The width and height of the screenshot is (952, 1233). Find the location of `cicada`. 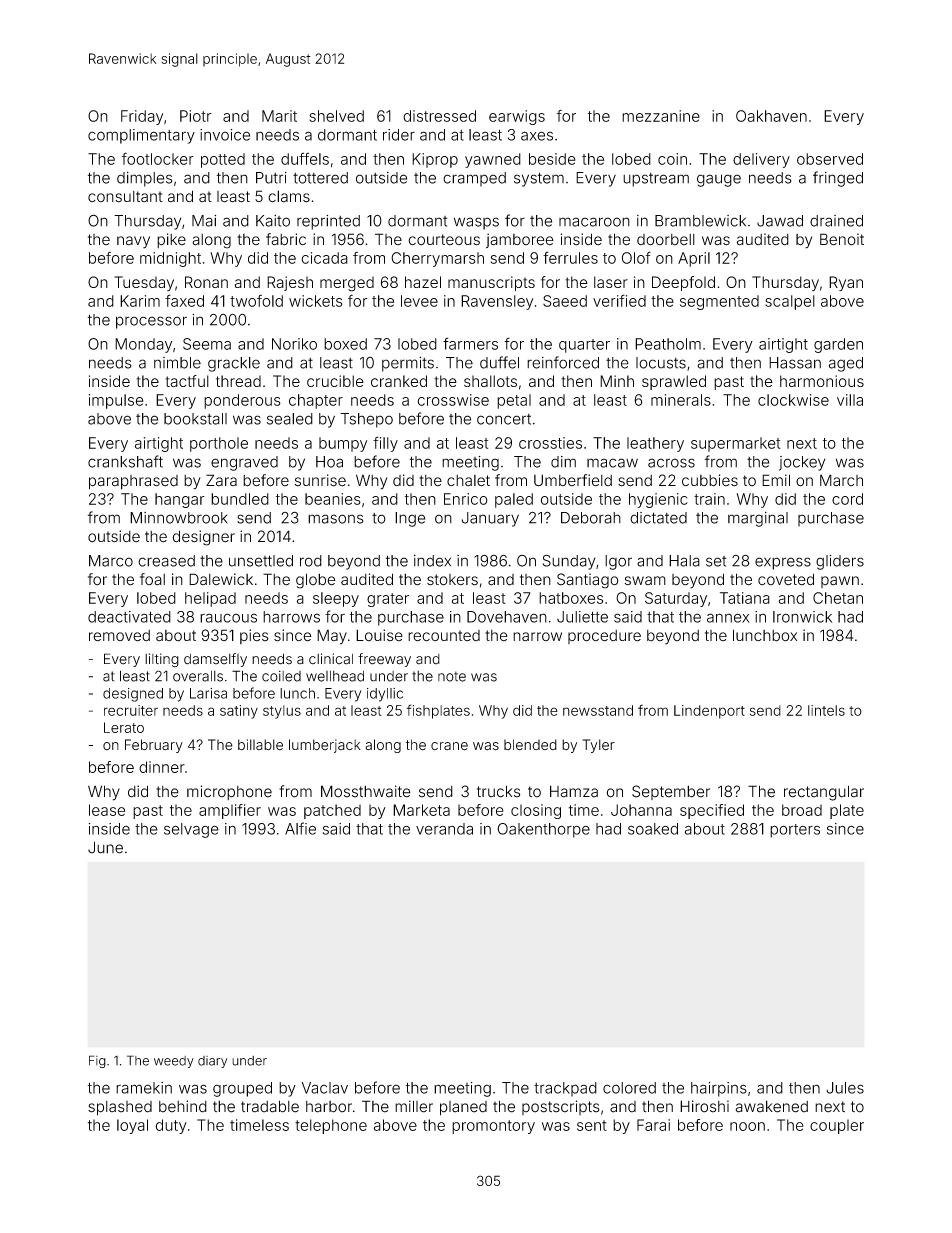

cicada is located at coordinates (324, 258).
